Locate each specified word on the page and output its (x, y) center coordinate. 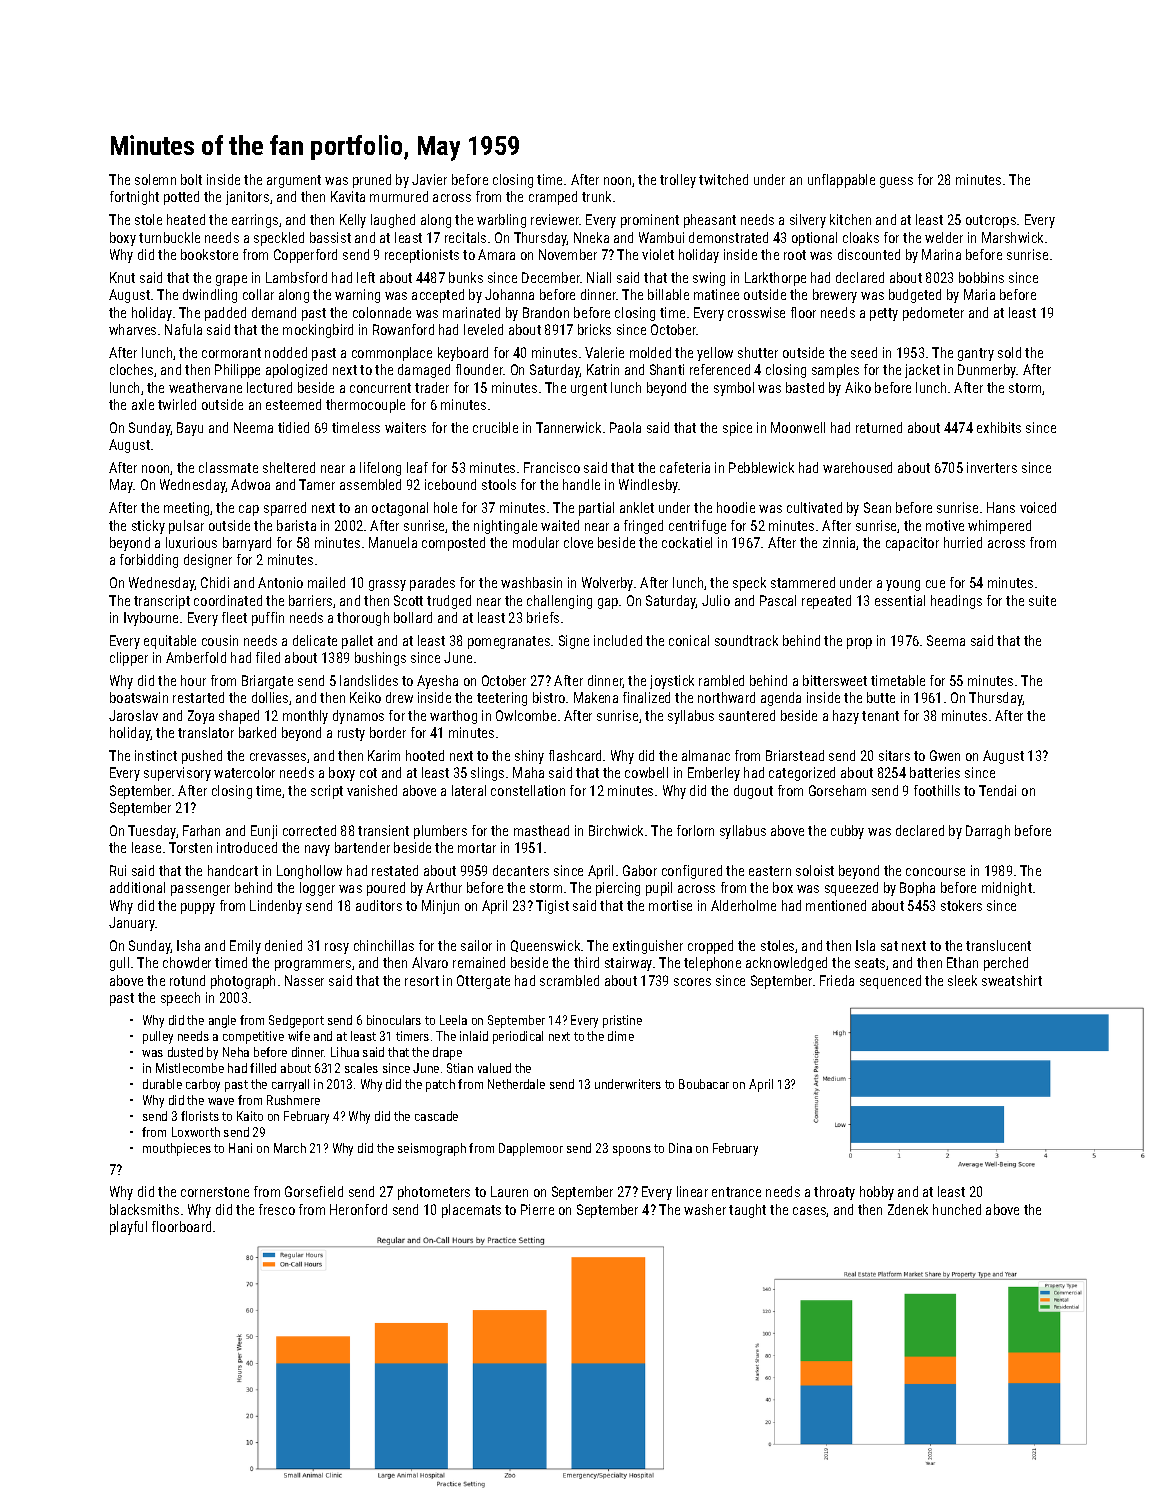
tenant (880, 716)
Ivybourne (151, 619)
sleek (962, 980)
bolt (191, 179)
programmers (313, 965)
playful (128, 1228)
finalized (646, 697)
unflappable (841, 181)
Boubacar (704, 1084)
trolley (678, 181)
